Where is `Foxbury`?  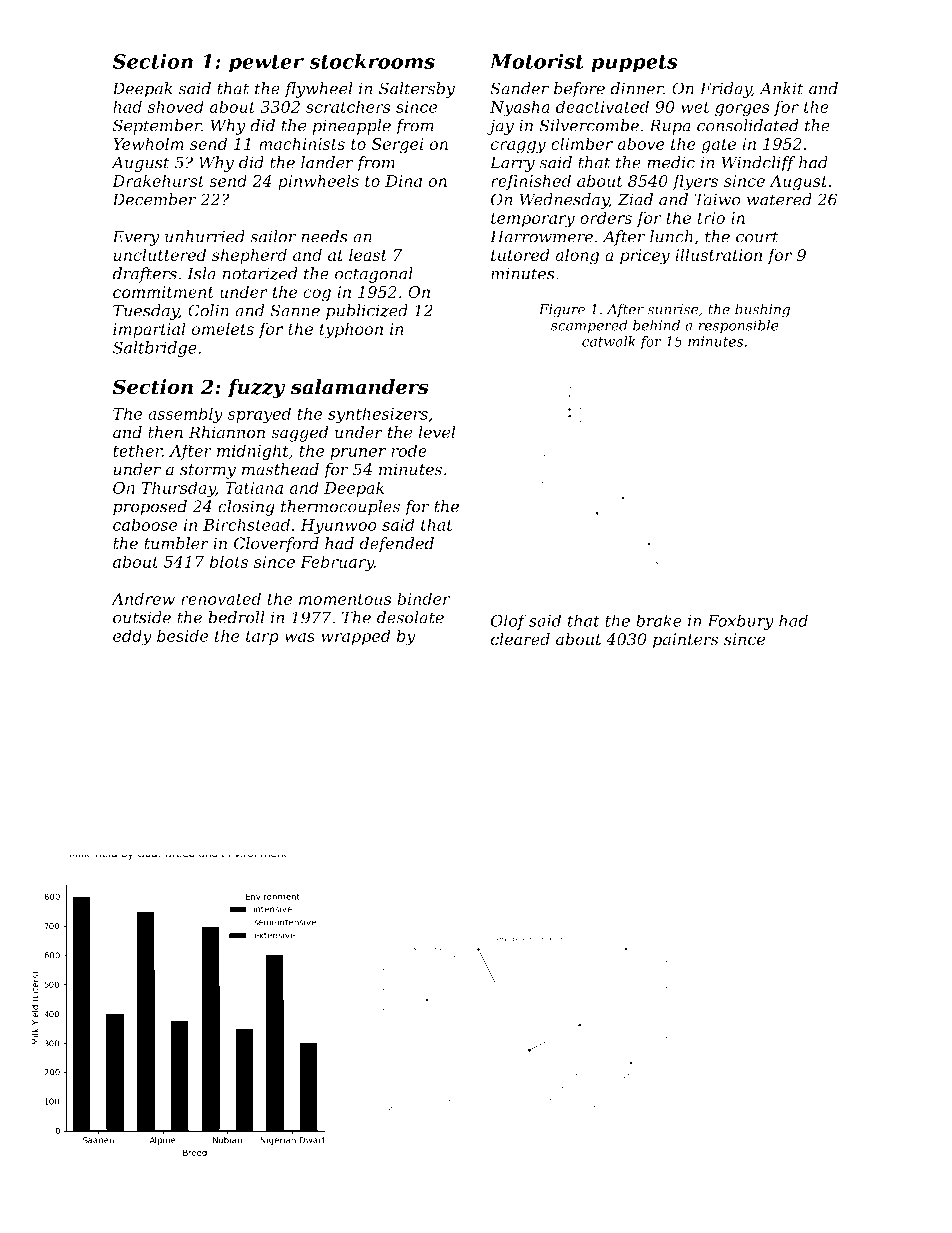
Foxbury is located at coordinates (740, 622).
